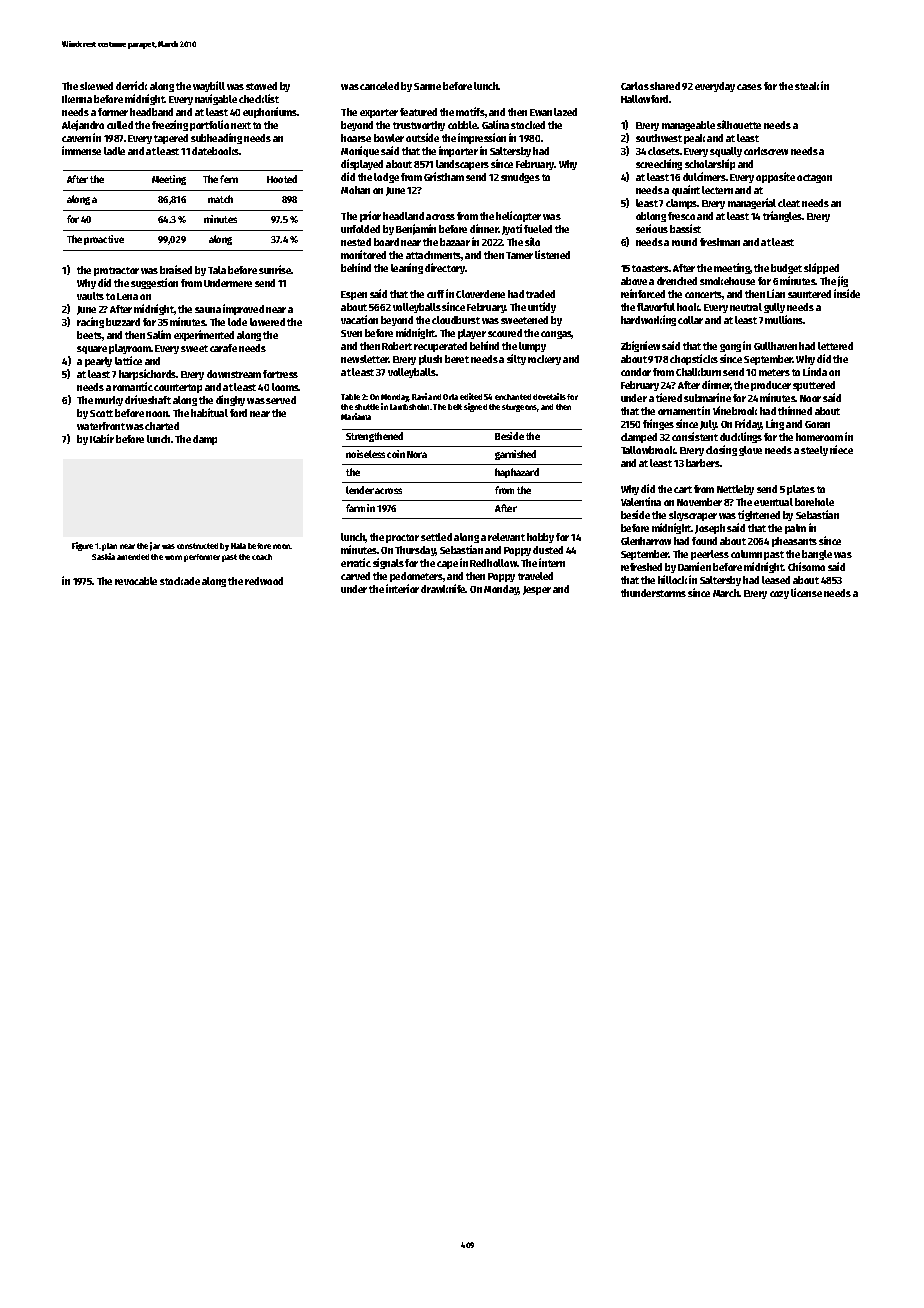 The image size is (924, 1308). What do you see at coordinates (749, 87) in the screenshot?
I see `cases` at bounding box center [749, 87].
